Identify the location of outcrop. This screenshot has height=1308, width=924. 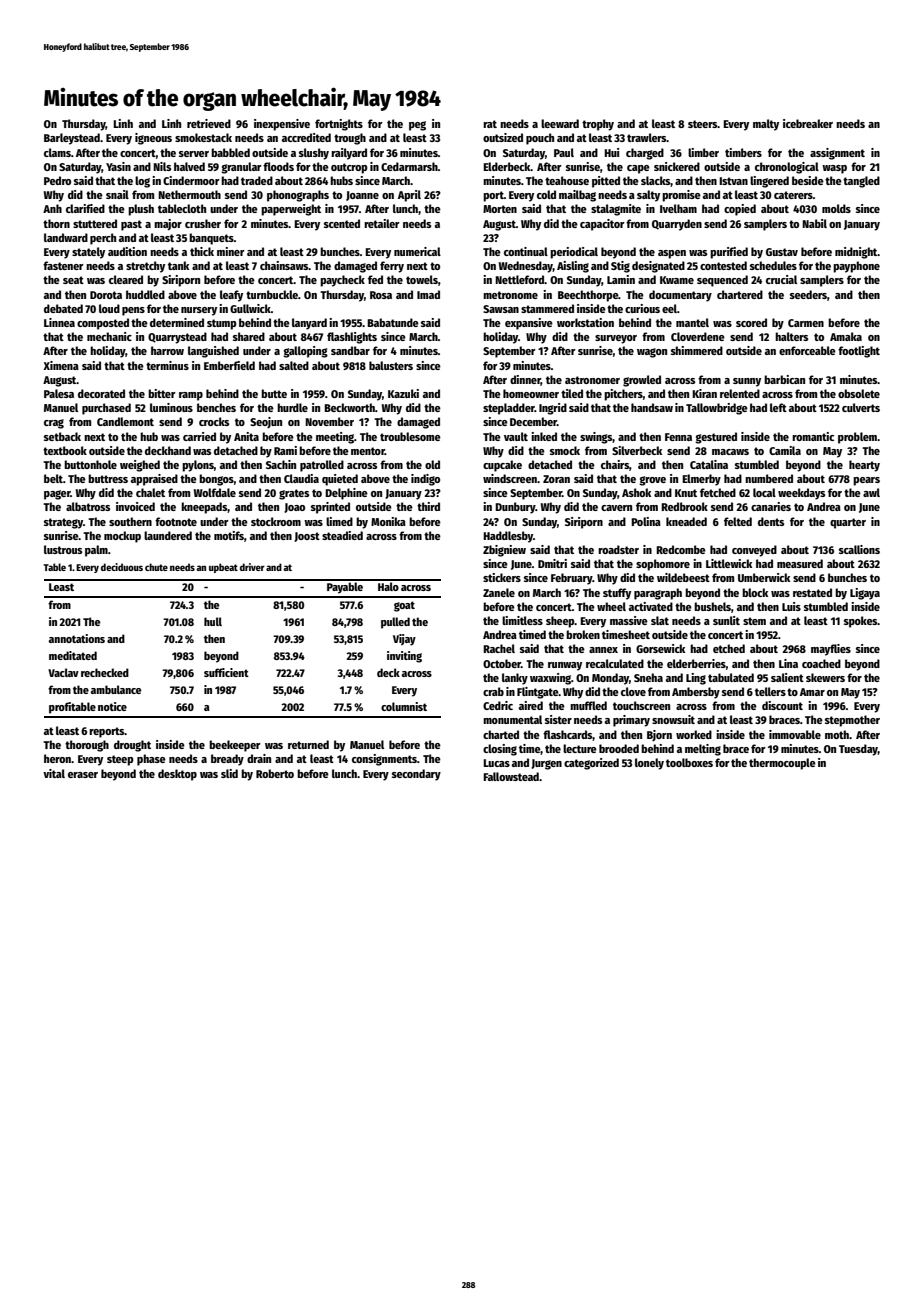
(349, 168).
